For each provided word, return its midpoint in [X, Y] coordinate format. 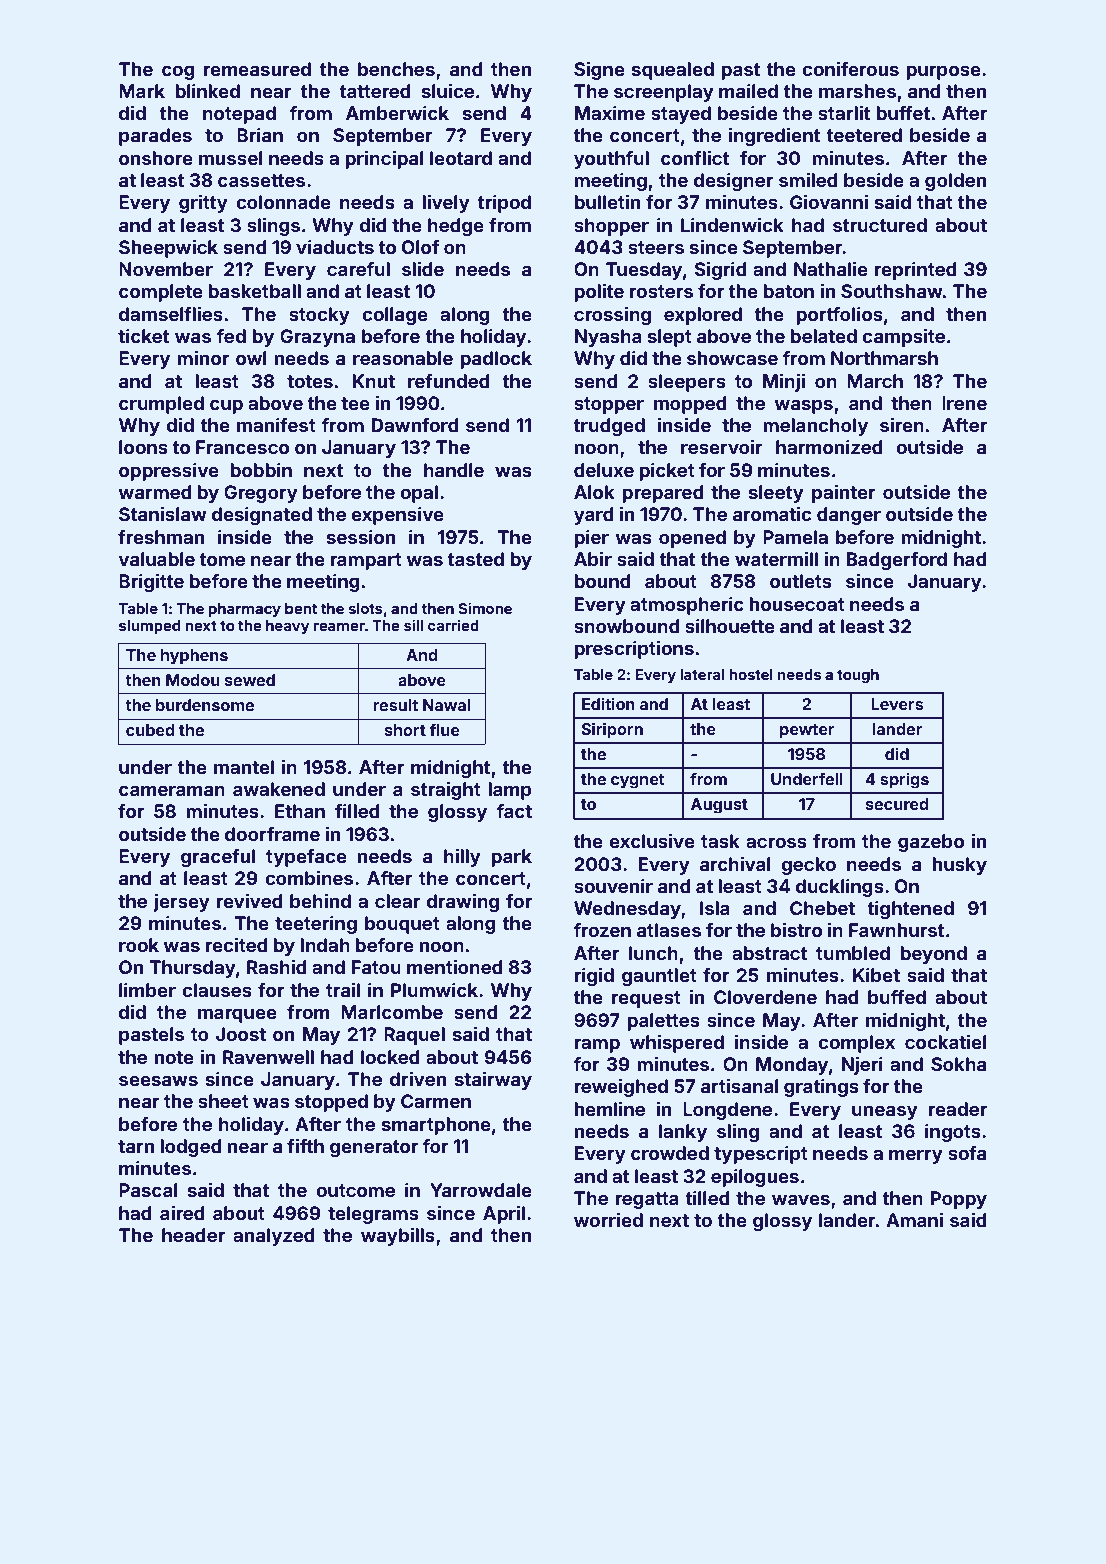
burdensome [205, 705]
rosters [661, 291]
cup [226, 406]
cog [178, 72]
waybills [398, 1237]
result [395, 705]
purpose [943, 72]
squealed [673, 71]
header [193, 1235]
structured [880, 225]
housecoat [797, 604]
